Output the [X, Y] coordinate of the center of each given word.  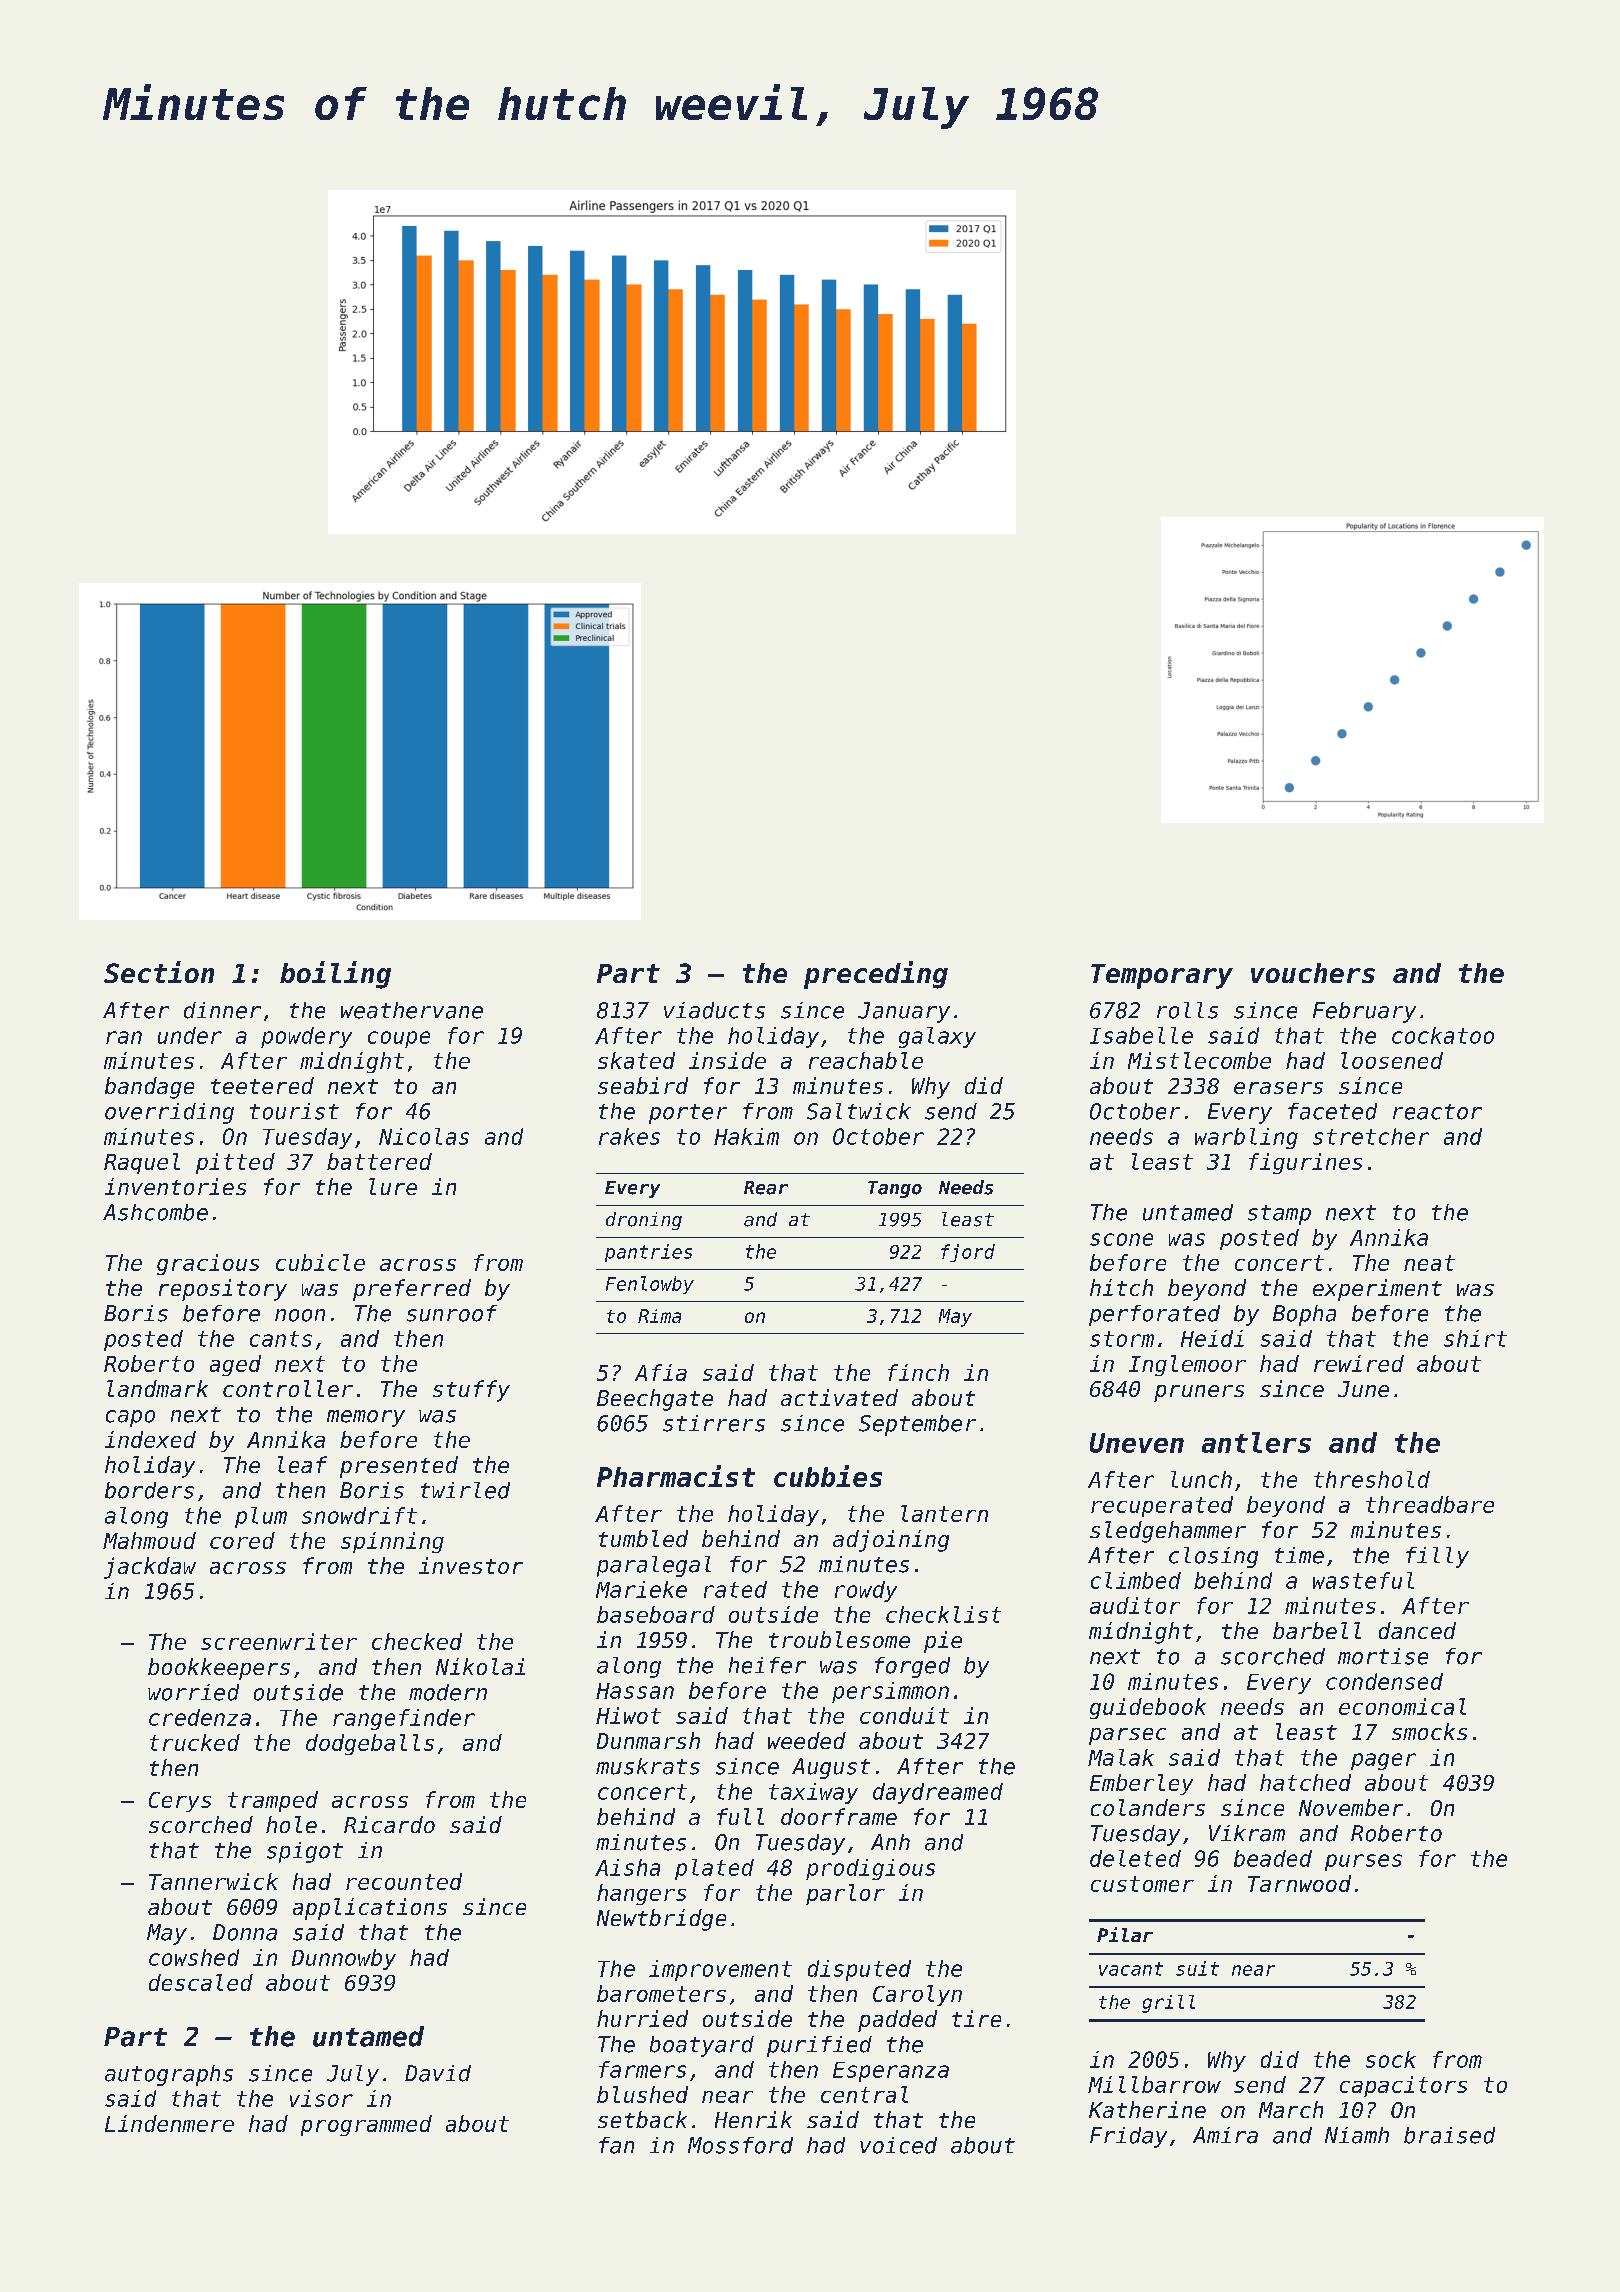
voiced [898, 2145]
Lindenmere [169, 2123]
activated [839, 1397]
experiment [1377, 1290]
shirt [1475, 1338]
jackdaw [150, 1568]
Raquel [142, 1163]
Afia [661, 1372]
